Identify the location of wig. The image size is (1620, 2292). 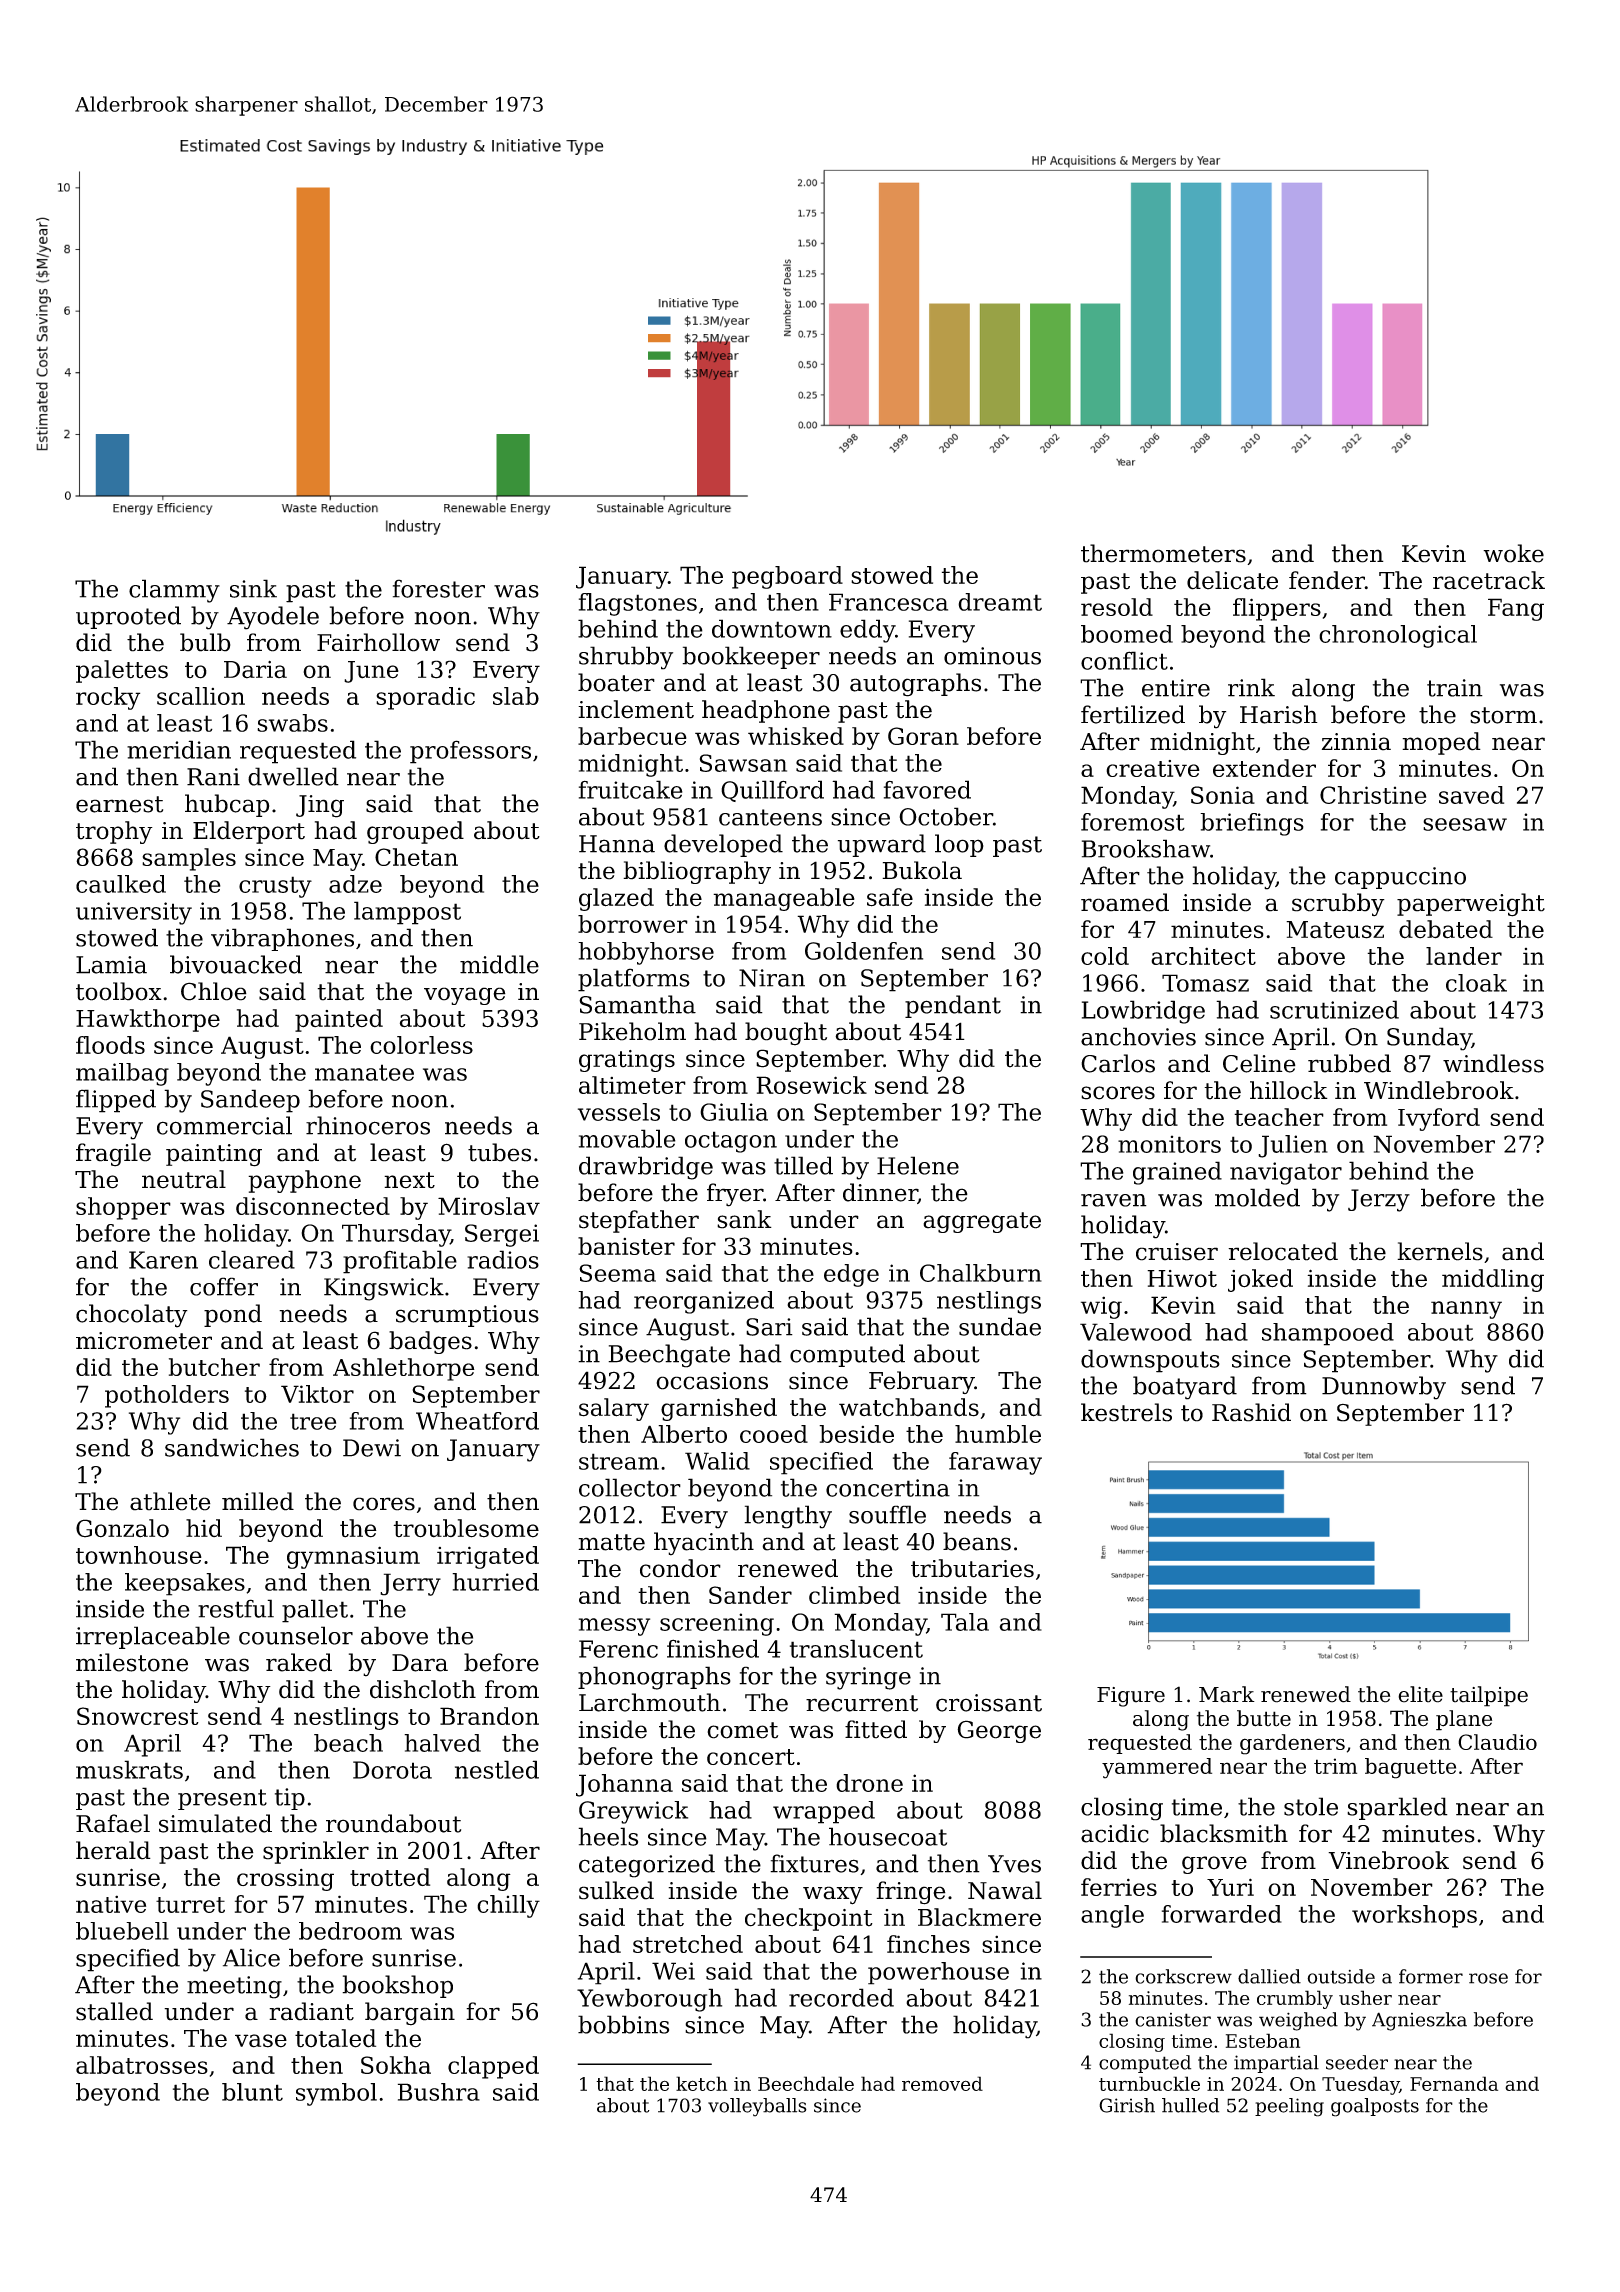
(1101, 1307).
